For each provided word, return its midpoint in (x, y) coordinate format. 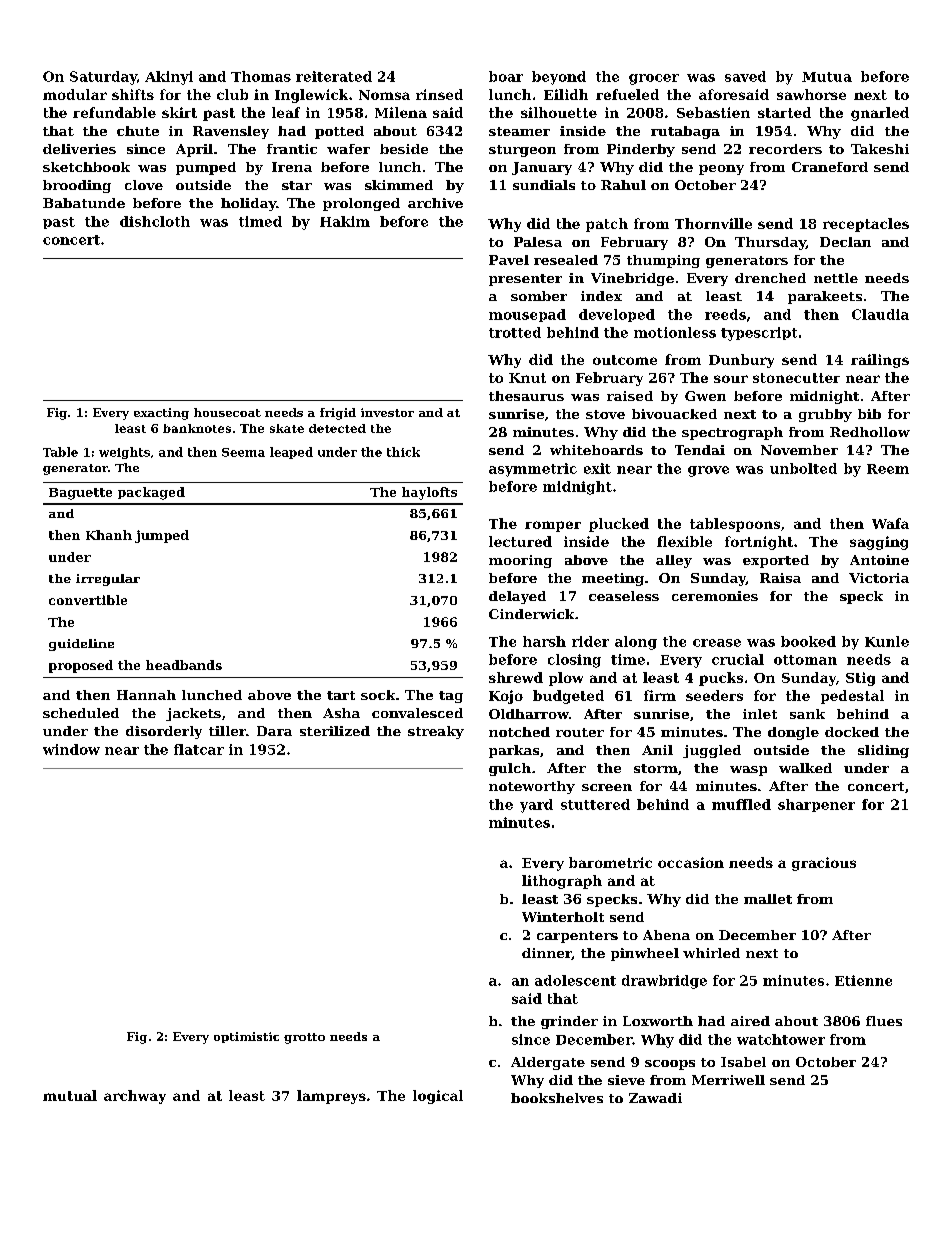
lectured (520, 541)
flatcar (199, 749)
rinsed (439, 94)
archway (135, 1097)
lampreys (331, 1097)
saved (745, 76)
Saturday (103, 78)
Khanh (109, 535)
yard (536, 806)
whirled (711, 953)
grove (708, 471)
